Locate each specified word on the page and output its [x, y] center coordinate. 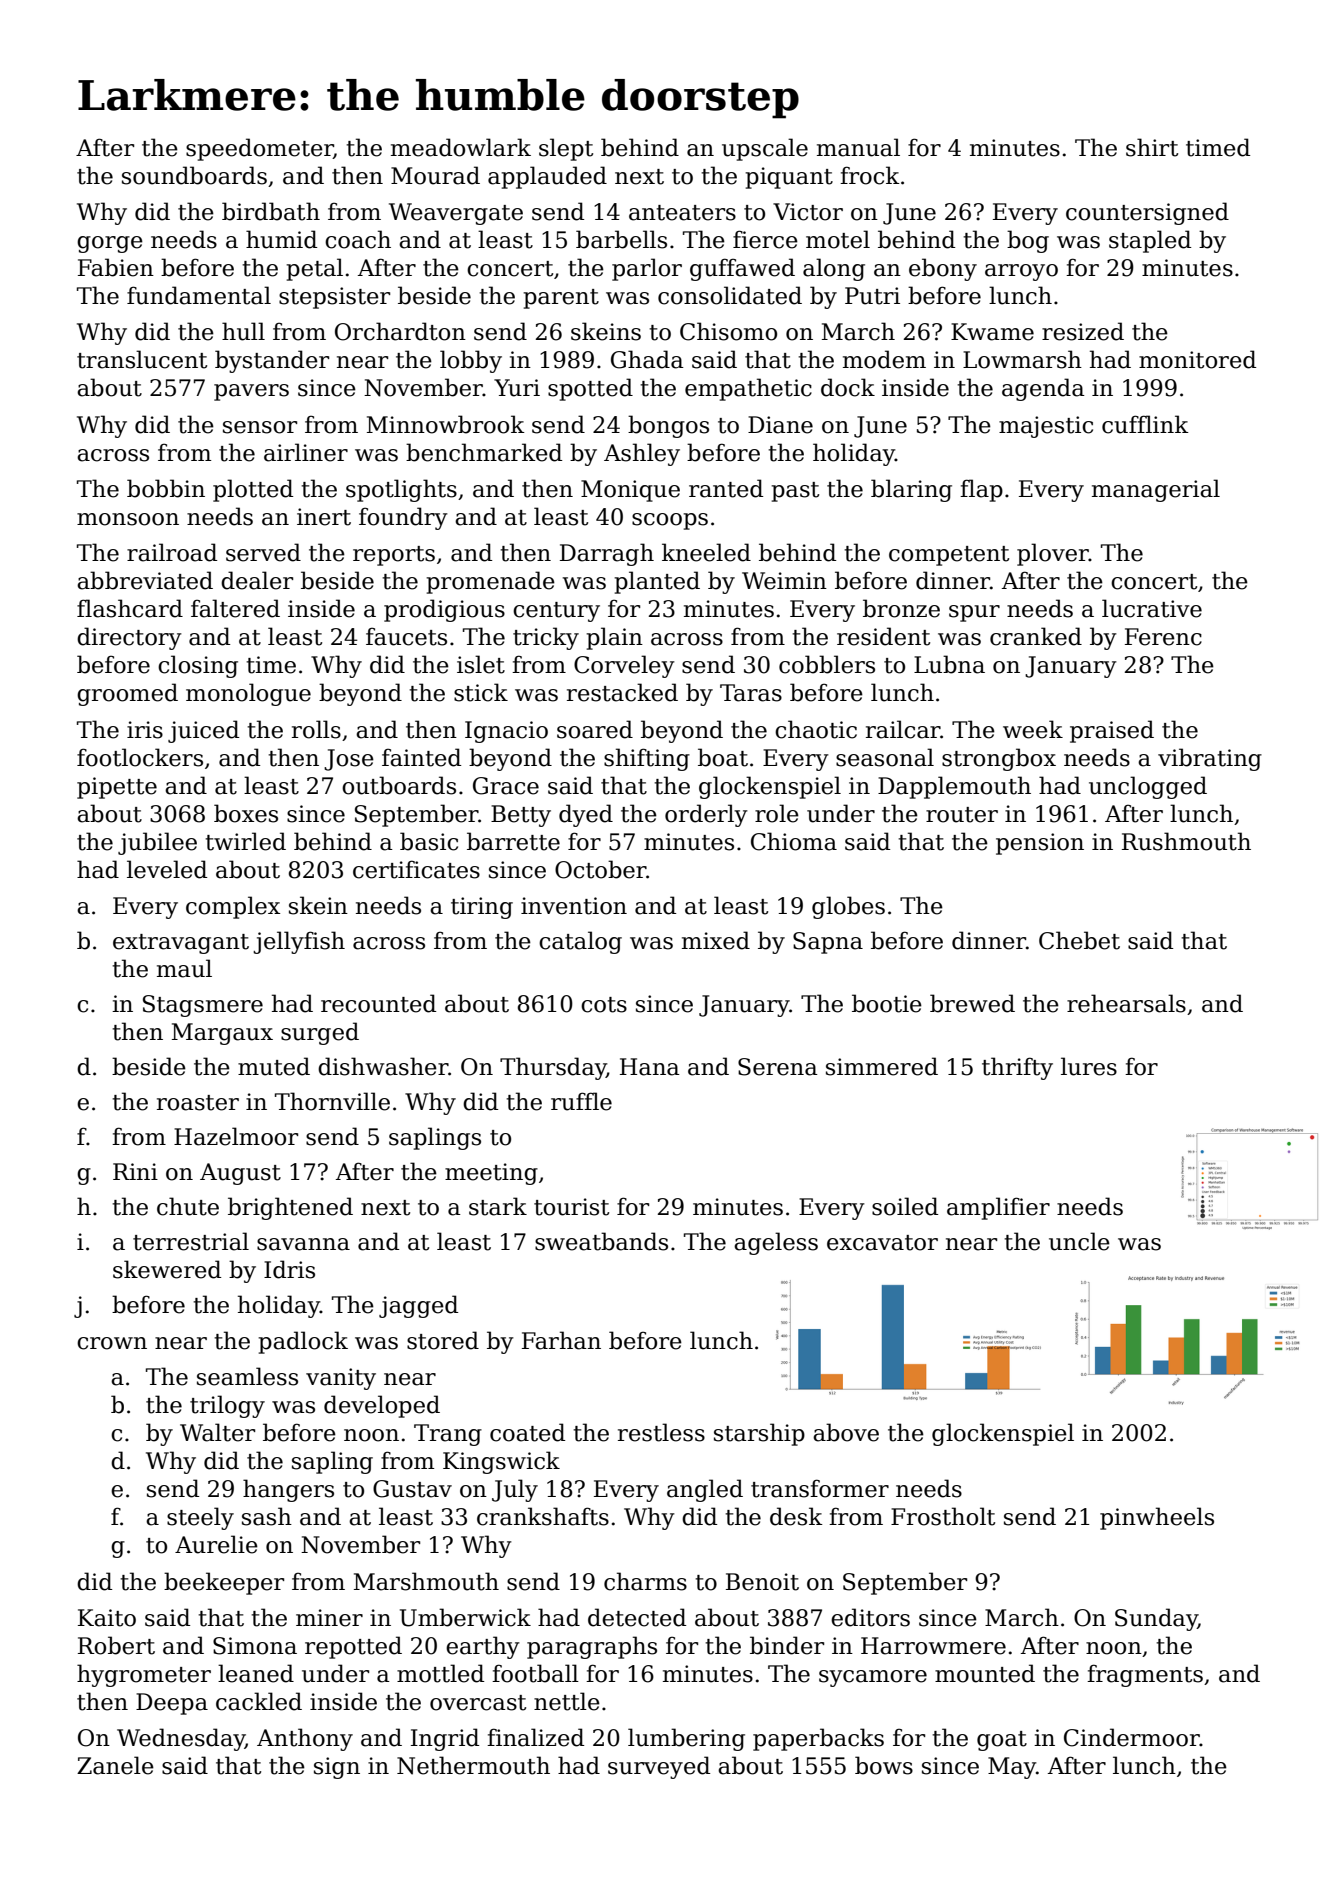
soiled [905, 1206]
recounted [378, 1003]
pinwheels [1157, 1518]
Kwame [992, 332]
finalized [535, 1737]
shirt [1152, 147]
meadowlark [461, 147]
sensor [260, 427]
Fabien [116, 267]
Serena [778, 1067]
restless [661, 1432]
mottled [440, 1673]
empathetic [748, 389]
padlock [303, 1342]
